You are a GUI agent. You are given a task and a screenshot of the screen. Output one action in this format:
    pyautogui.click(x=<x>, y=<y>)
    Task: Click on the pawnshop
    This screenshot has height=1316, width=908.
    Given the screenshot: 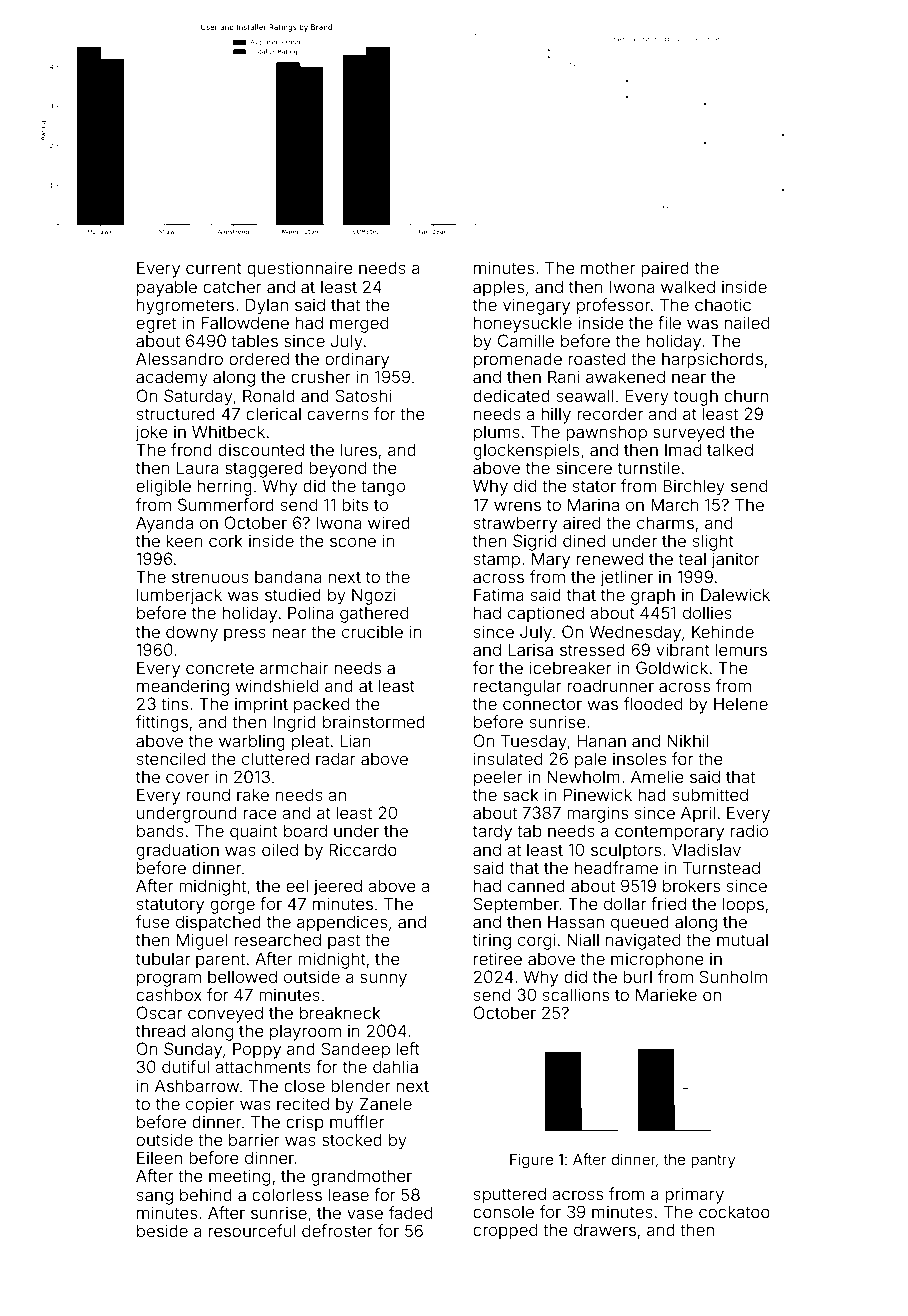 What is the action you would take?
    pyautogui.click(x=606, y=433)
